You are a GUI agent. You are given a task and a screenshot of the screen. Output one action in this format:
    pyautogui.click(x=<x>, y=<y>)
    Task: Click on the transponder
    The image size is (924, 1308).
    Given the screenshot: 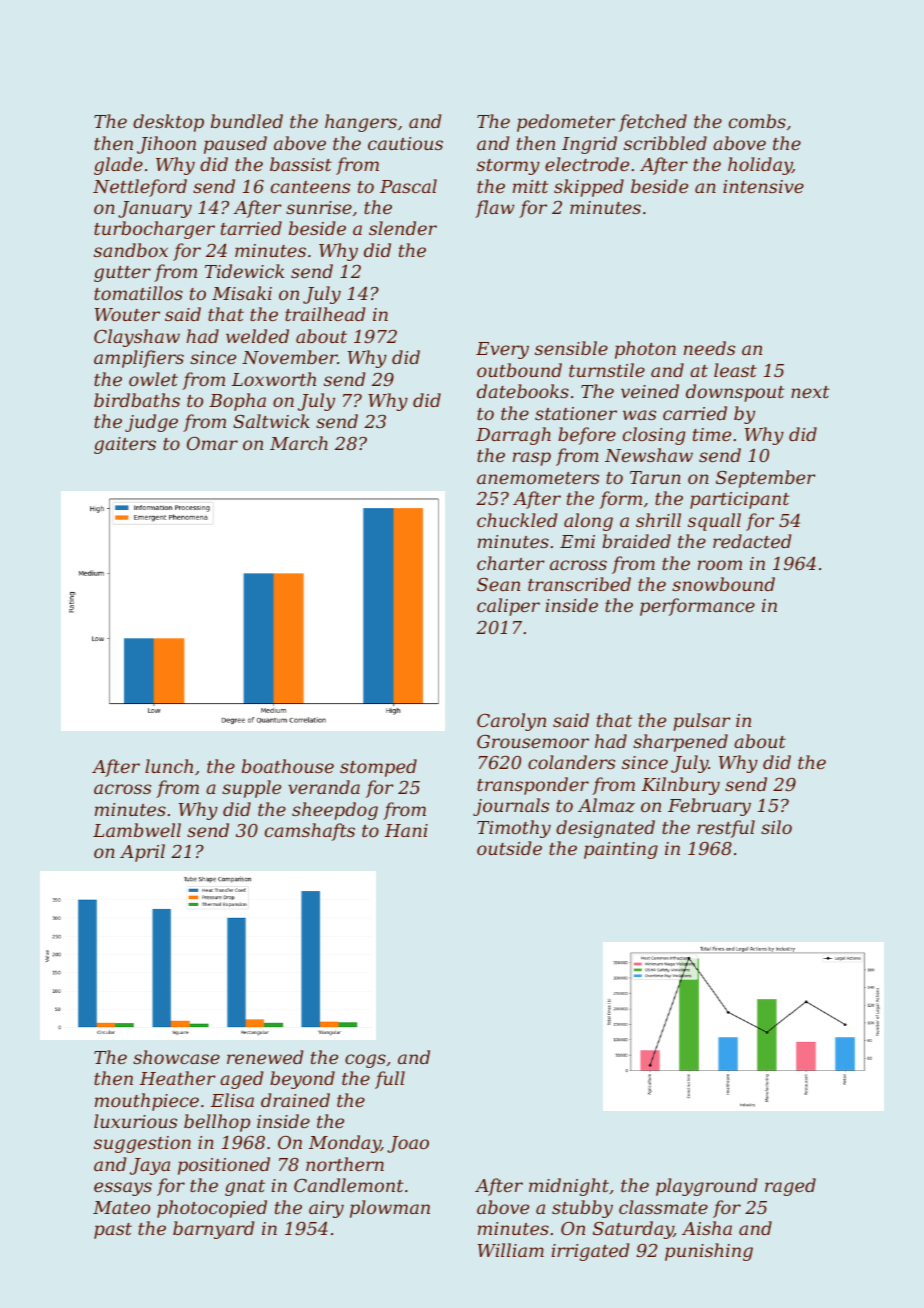 What is the action you would take?
    pyautogui.click(x=533, y=786)
